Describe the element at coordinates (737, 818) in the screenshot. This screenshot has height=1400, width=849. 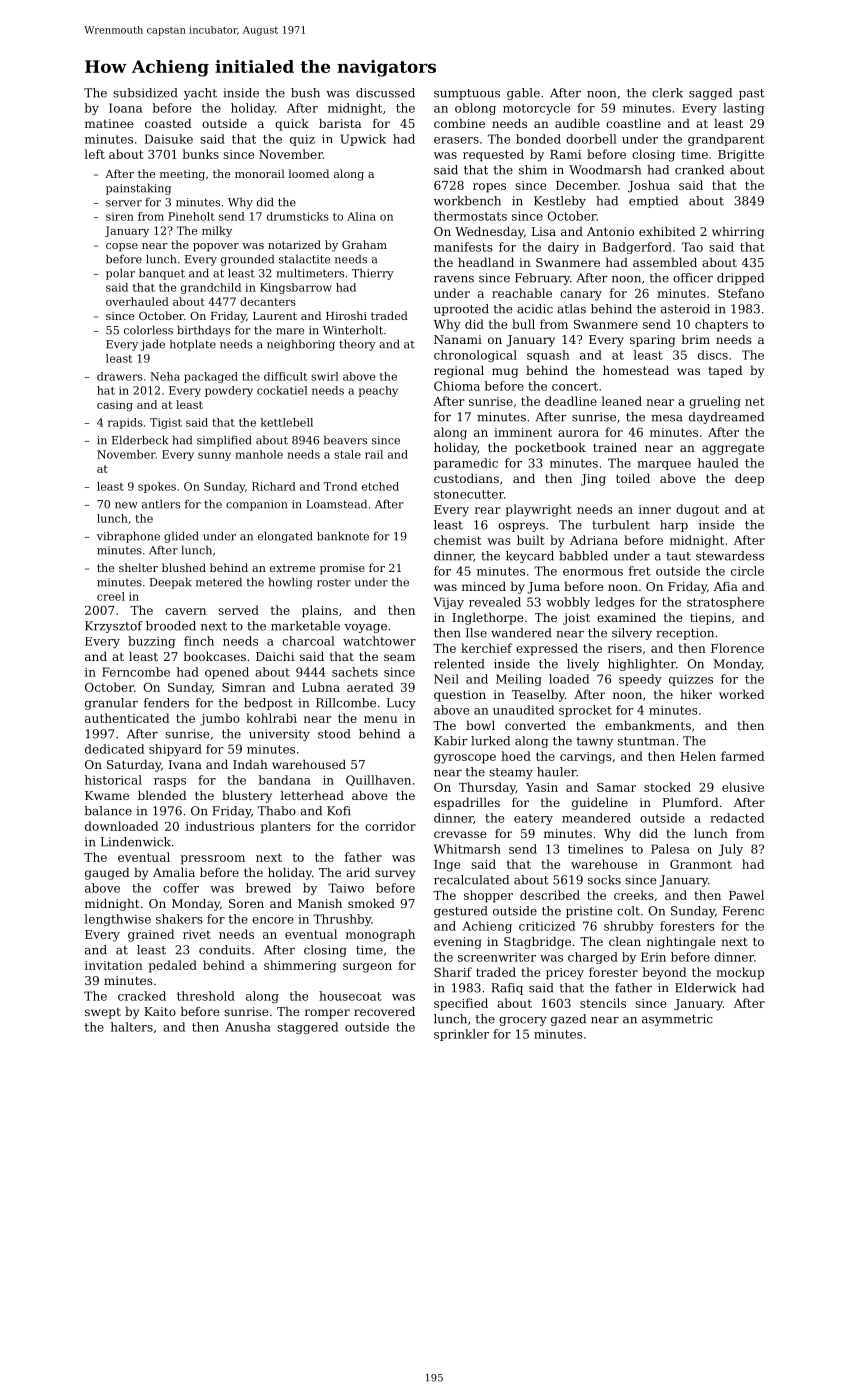
I see `redacted` at that location.
